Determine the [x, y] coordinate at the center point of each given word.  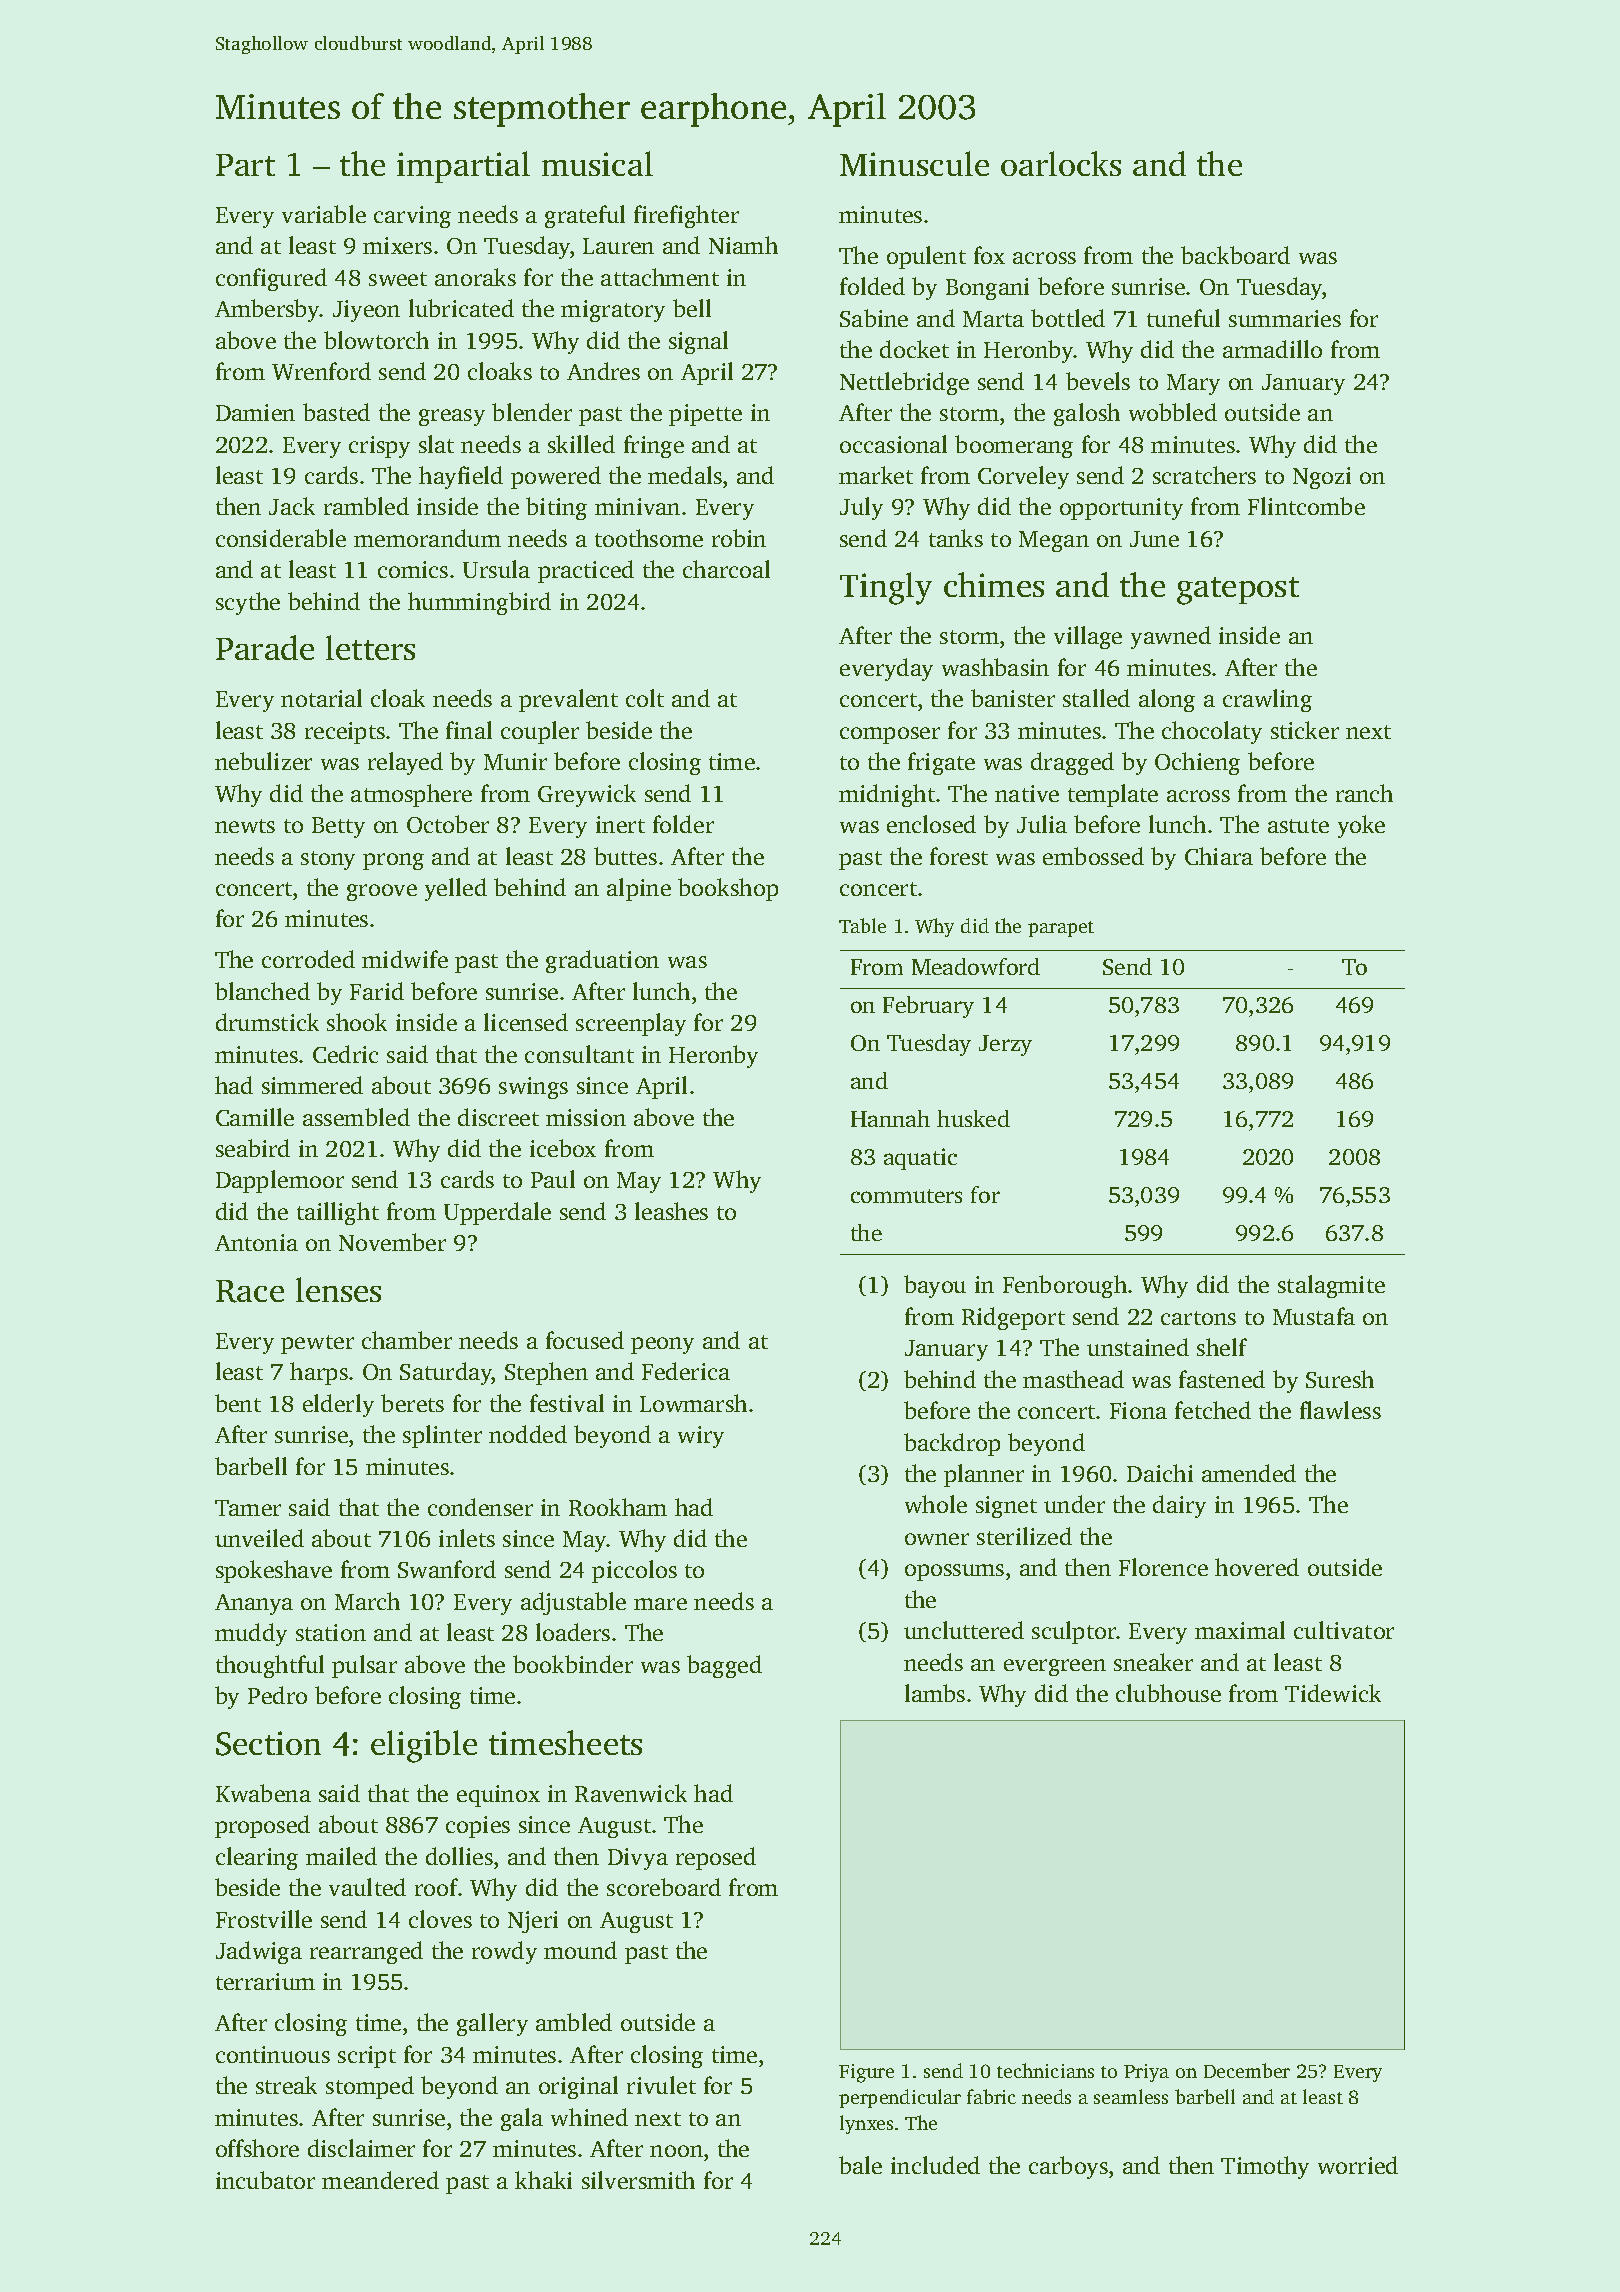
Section [268, 1743]
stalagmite [1331, 1286]
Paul [553, 1179]
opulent [926, 257]
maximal [1240, 1630]
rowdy [504, 1952]
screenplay [631, 1024]
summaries [1285, 318]
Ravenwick [631, 1793]
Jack [292, 506]
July [861, 508]
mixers [397, 245]
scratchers [1204, 475]
